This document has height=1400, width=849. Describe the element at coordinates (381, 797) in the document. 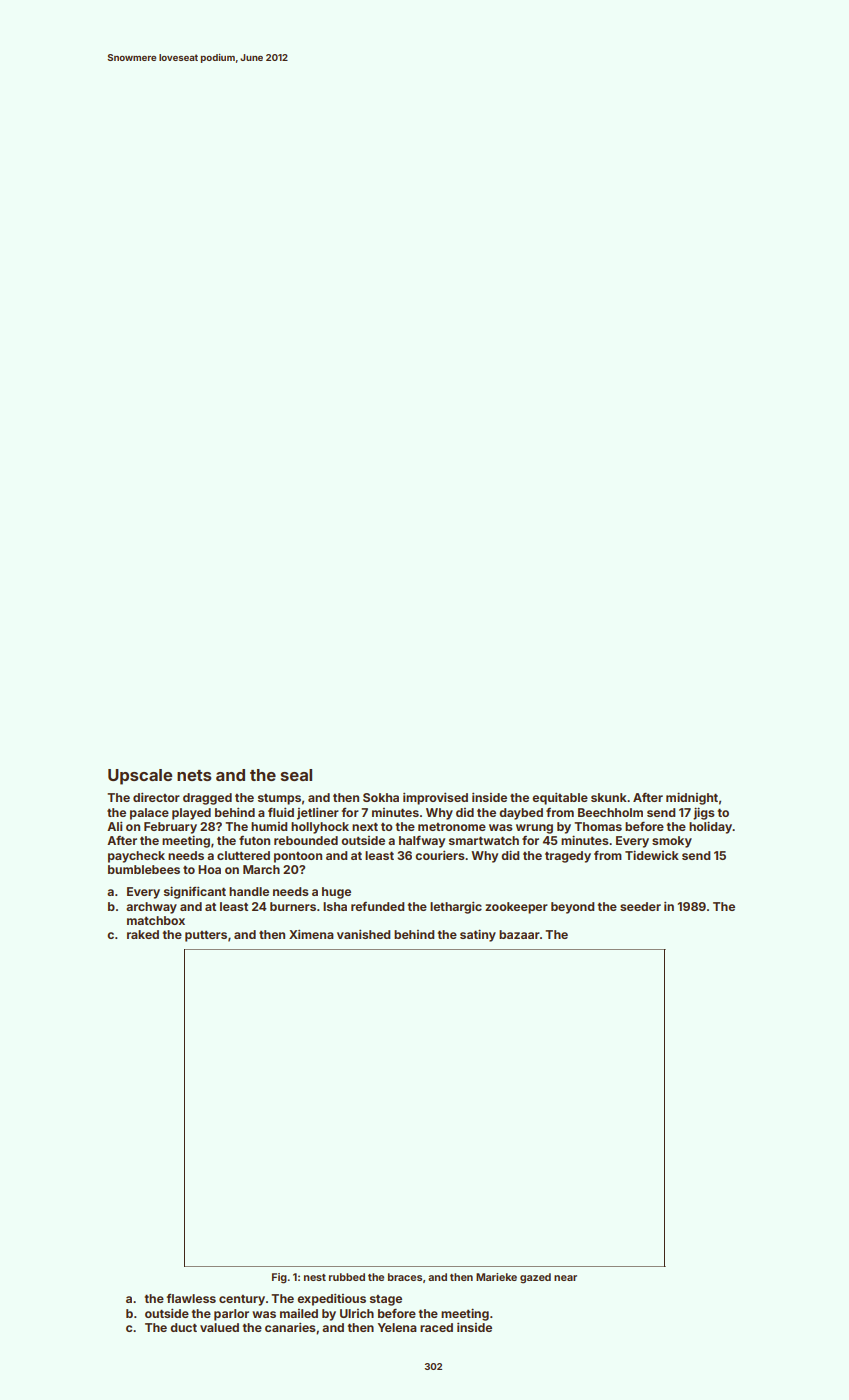

I see `Sokha` at that location.
